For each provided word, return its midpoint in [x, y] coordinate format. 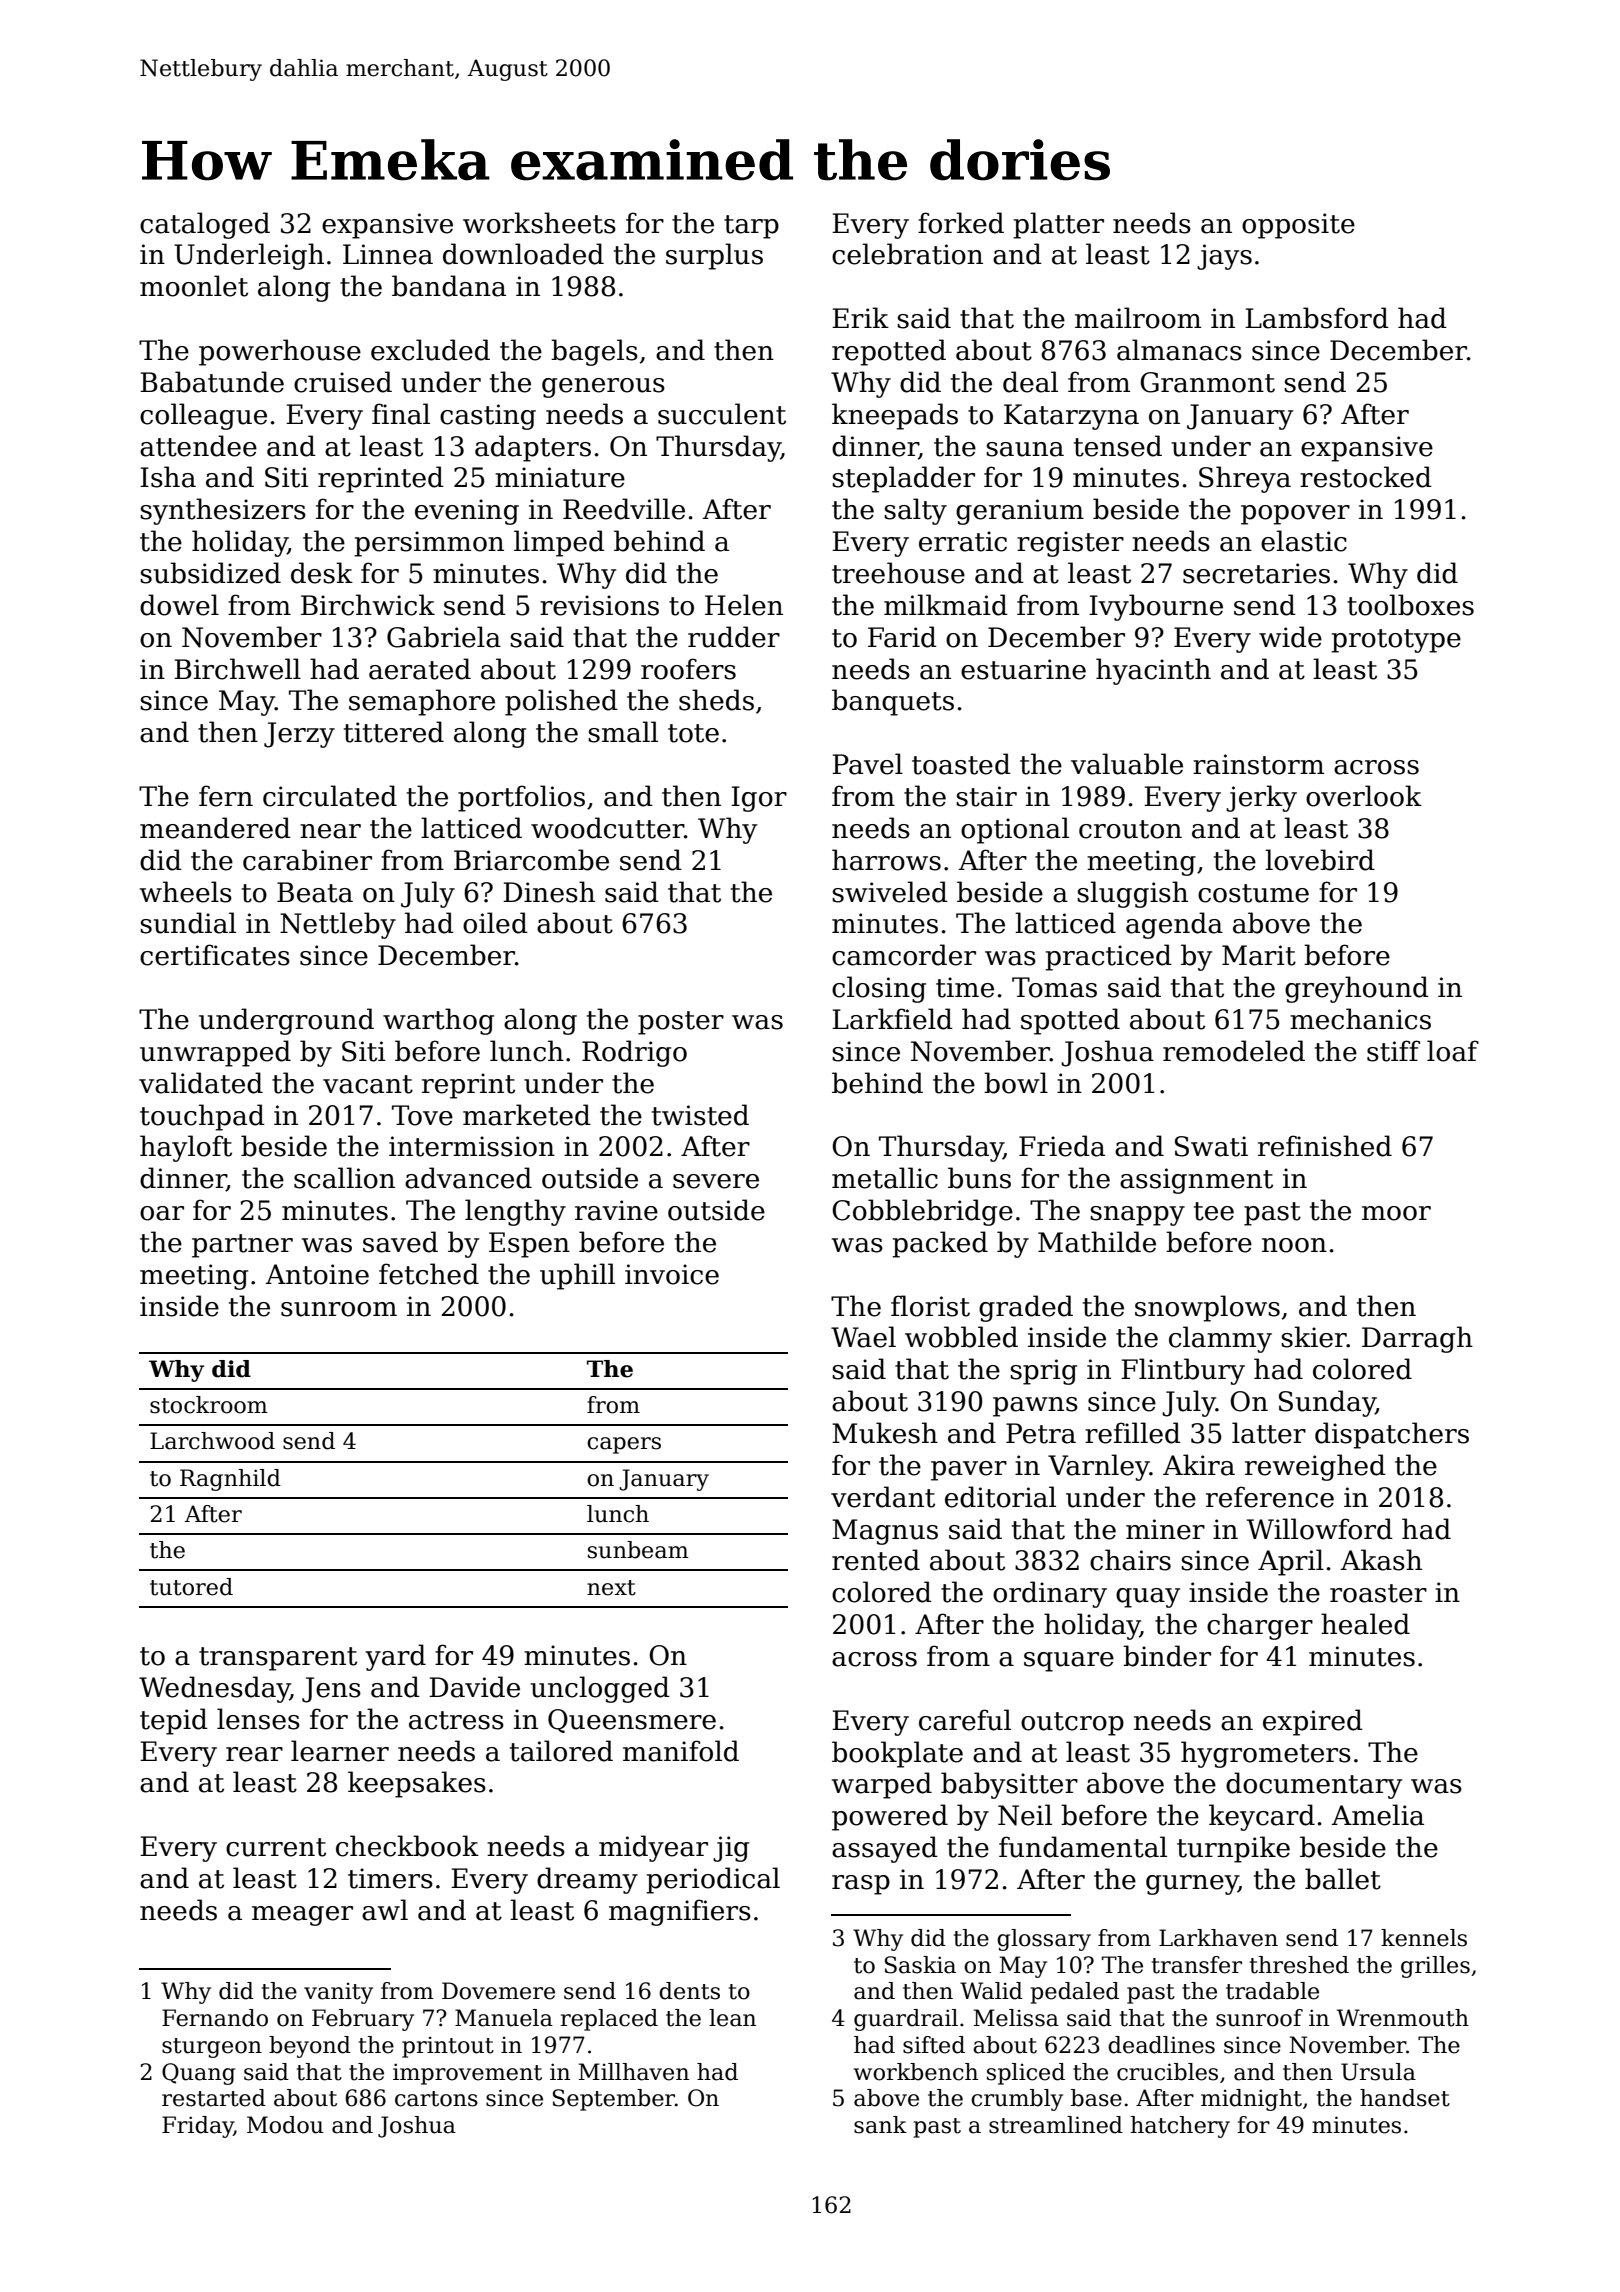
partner [242, 1246]
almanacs [1179, 350]
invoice [672, 1274]
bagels [594, 352]
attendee [198, 446]
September [614, 2100]
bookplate [897, 1754]
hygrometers [1266, 1754]
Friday [198, 2127]
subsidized [210, 573]
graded [1026, 1308]
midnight [1251, 2100]
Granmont [1207, 382]
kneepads [895, 416]
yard [395, 1657]
